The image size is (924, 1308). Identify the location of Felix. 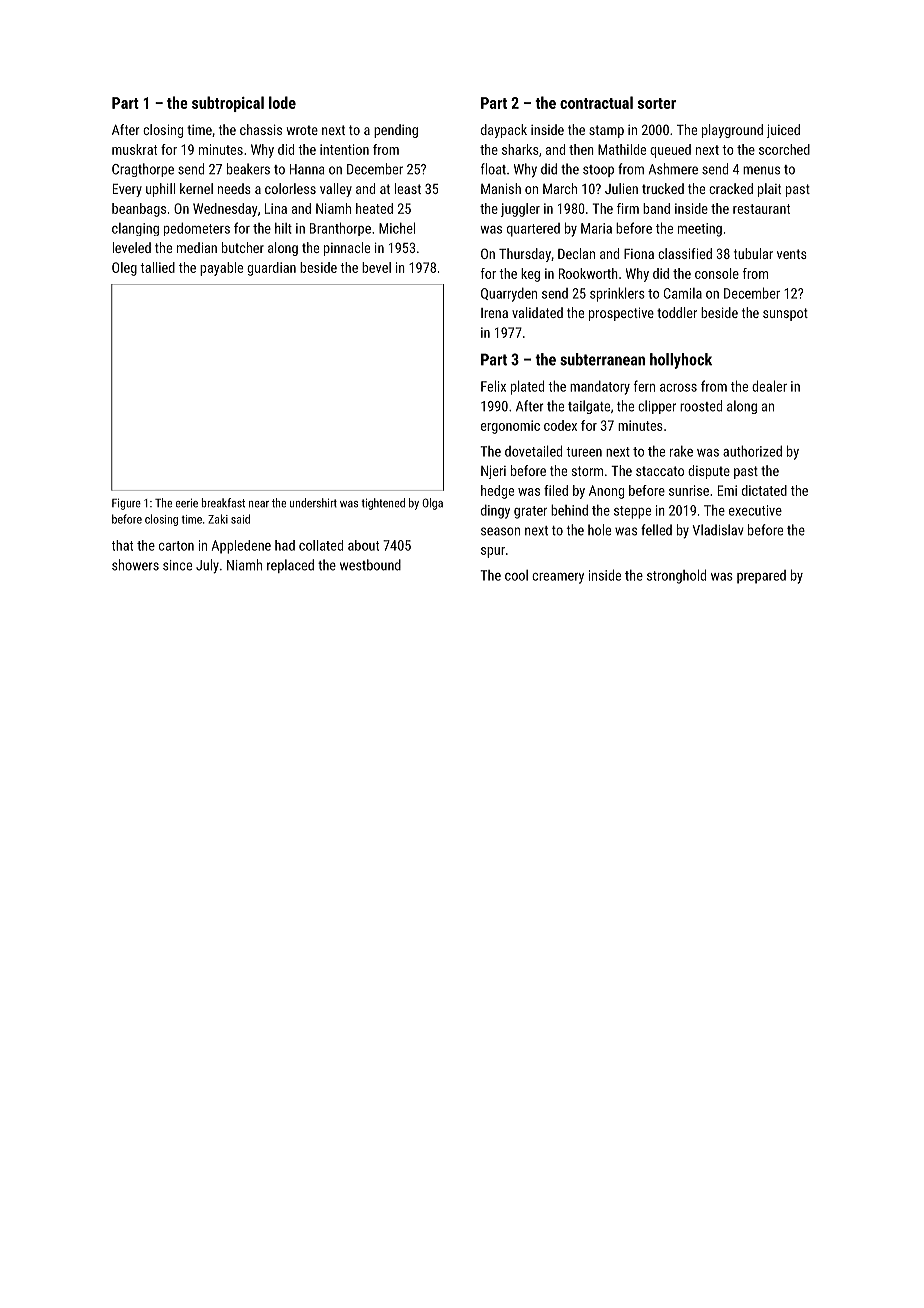
(493, 386).
